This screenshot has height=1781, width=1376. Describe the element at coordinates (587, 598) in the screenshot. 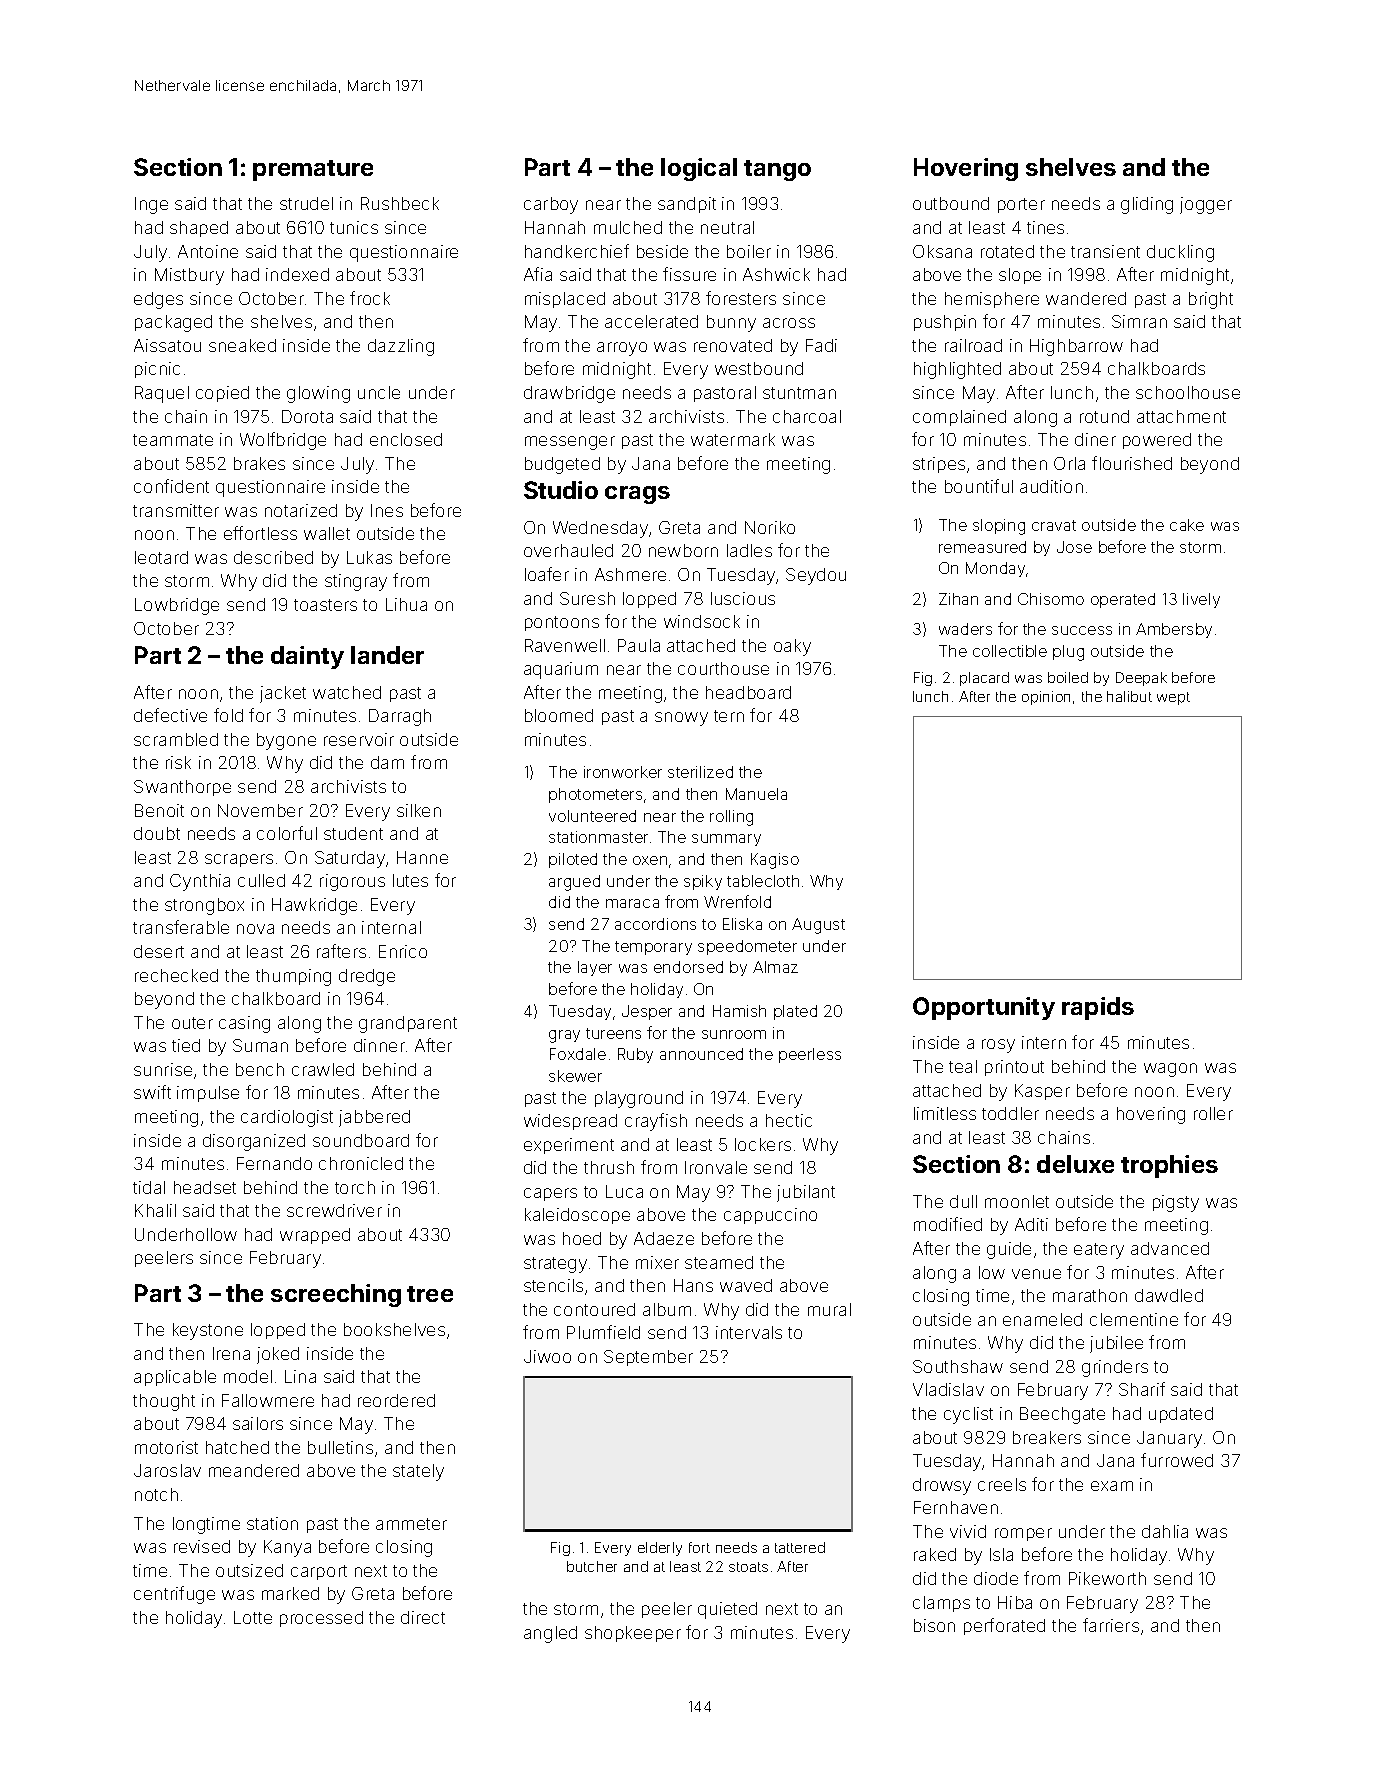

I see `Suresh` at that location.
